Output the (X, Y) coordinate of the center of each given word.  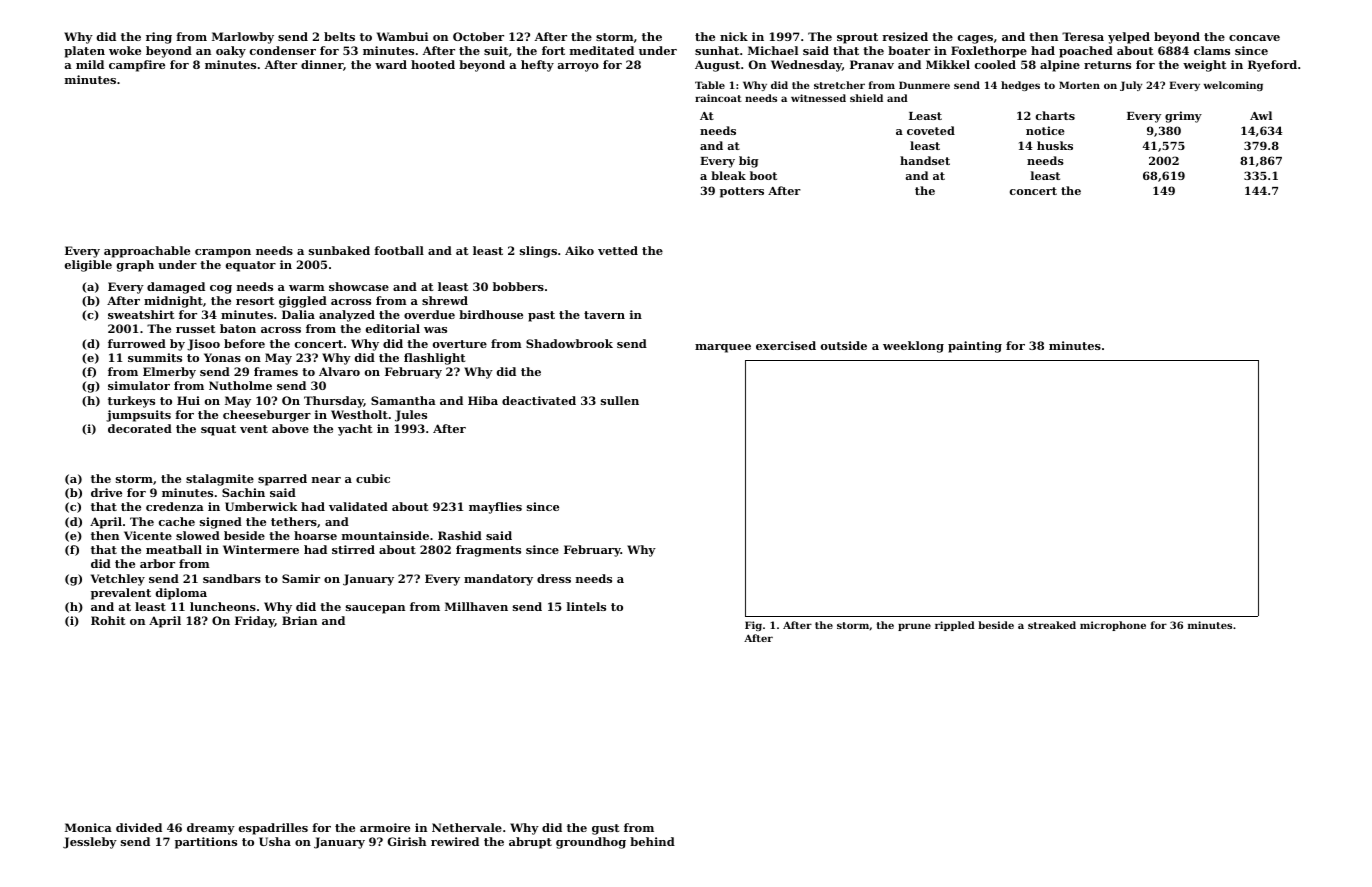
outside (844, 345)
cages (975, 39)
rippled (955, 626)
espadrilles (273, 829)
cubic (373, 478)
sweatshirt (141, 314)
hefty (537, 66)
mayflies (495, 508)
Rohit (108, 620)
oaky (231, 52)
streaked (1052, 625)
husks (1055, 145)
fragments (488, 551)
